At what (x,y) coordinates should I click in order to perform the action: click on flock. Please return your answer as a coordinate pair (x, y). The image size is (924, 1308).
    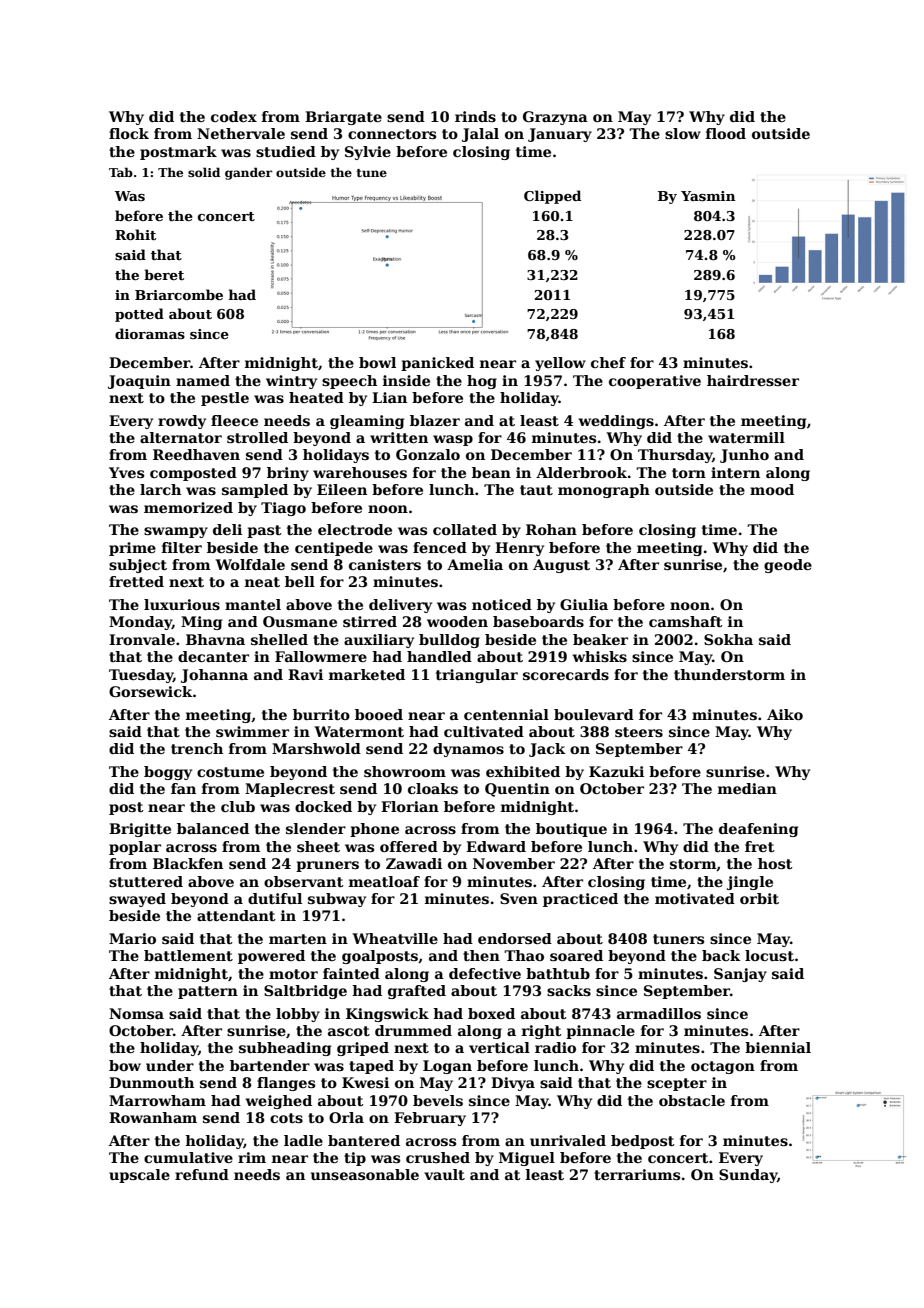
    Looking at the image, I should click on (129, 133).
